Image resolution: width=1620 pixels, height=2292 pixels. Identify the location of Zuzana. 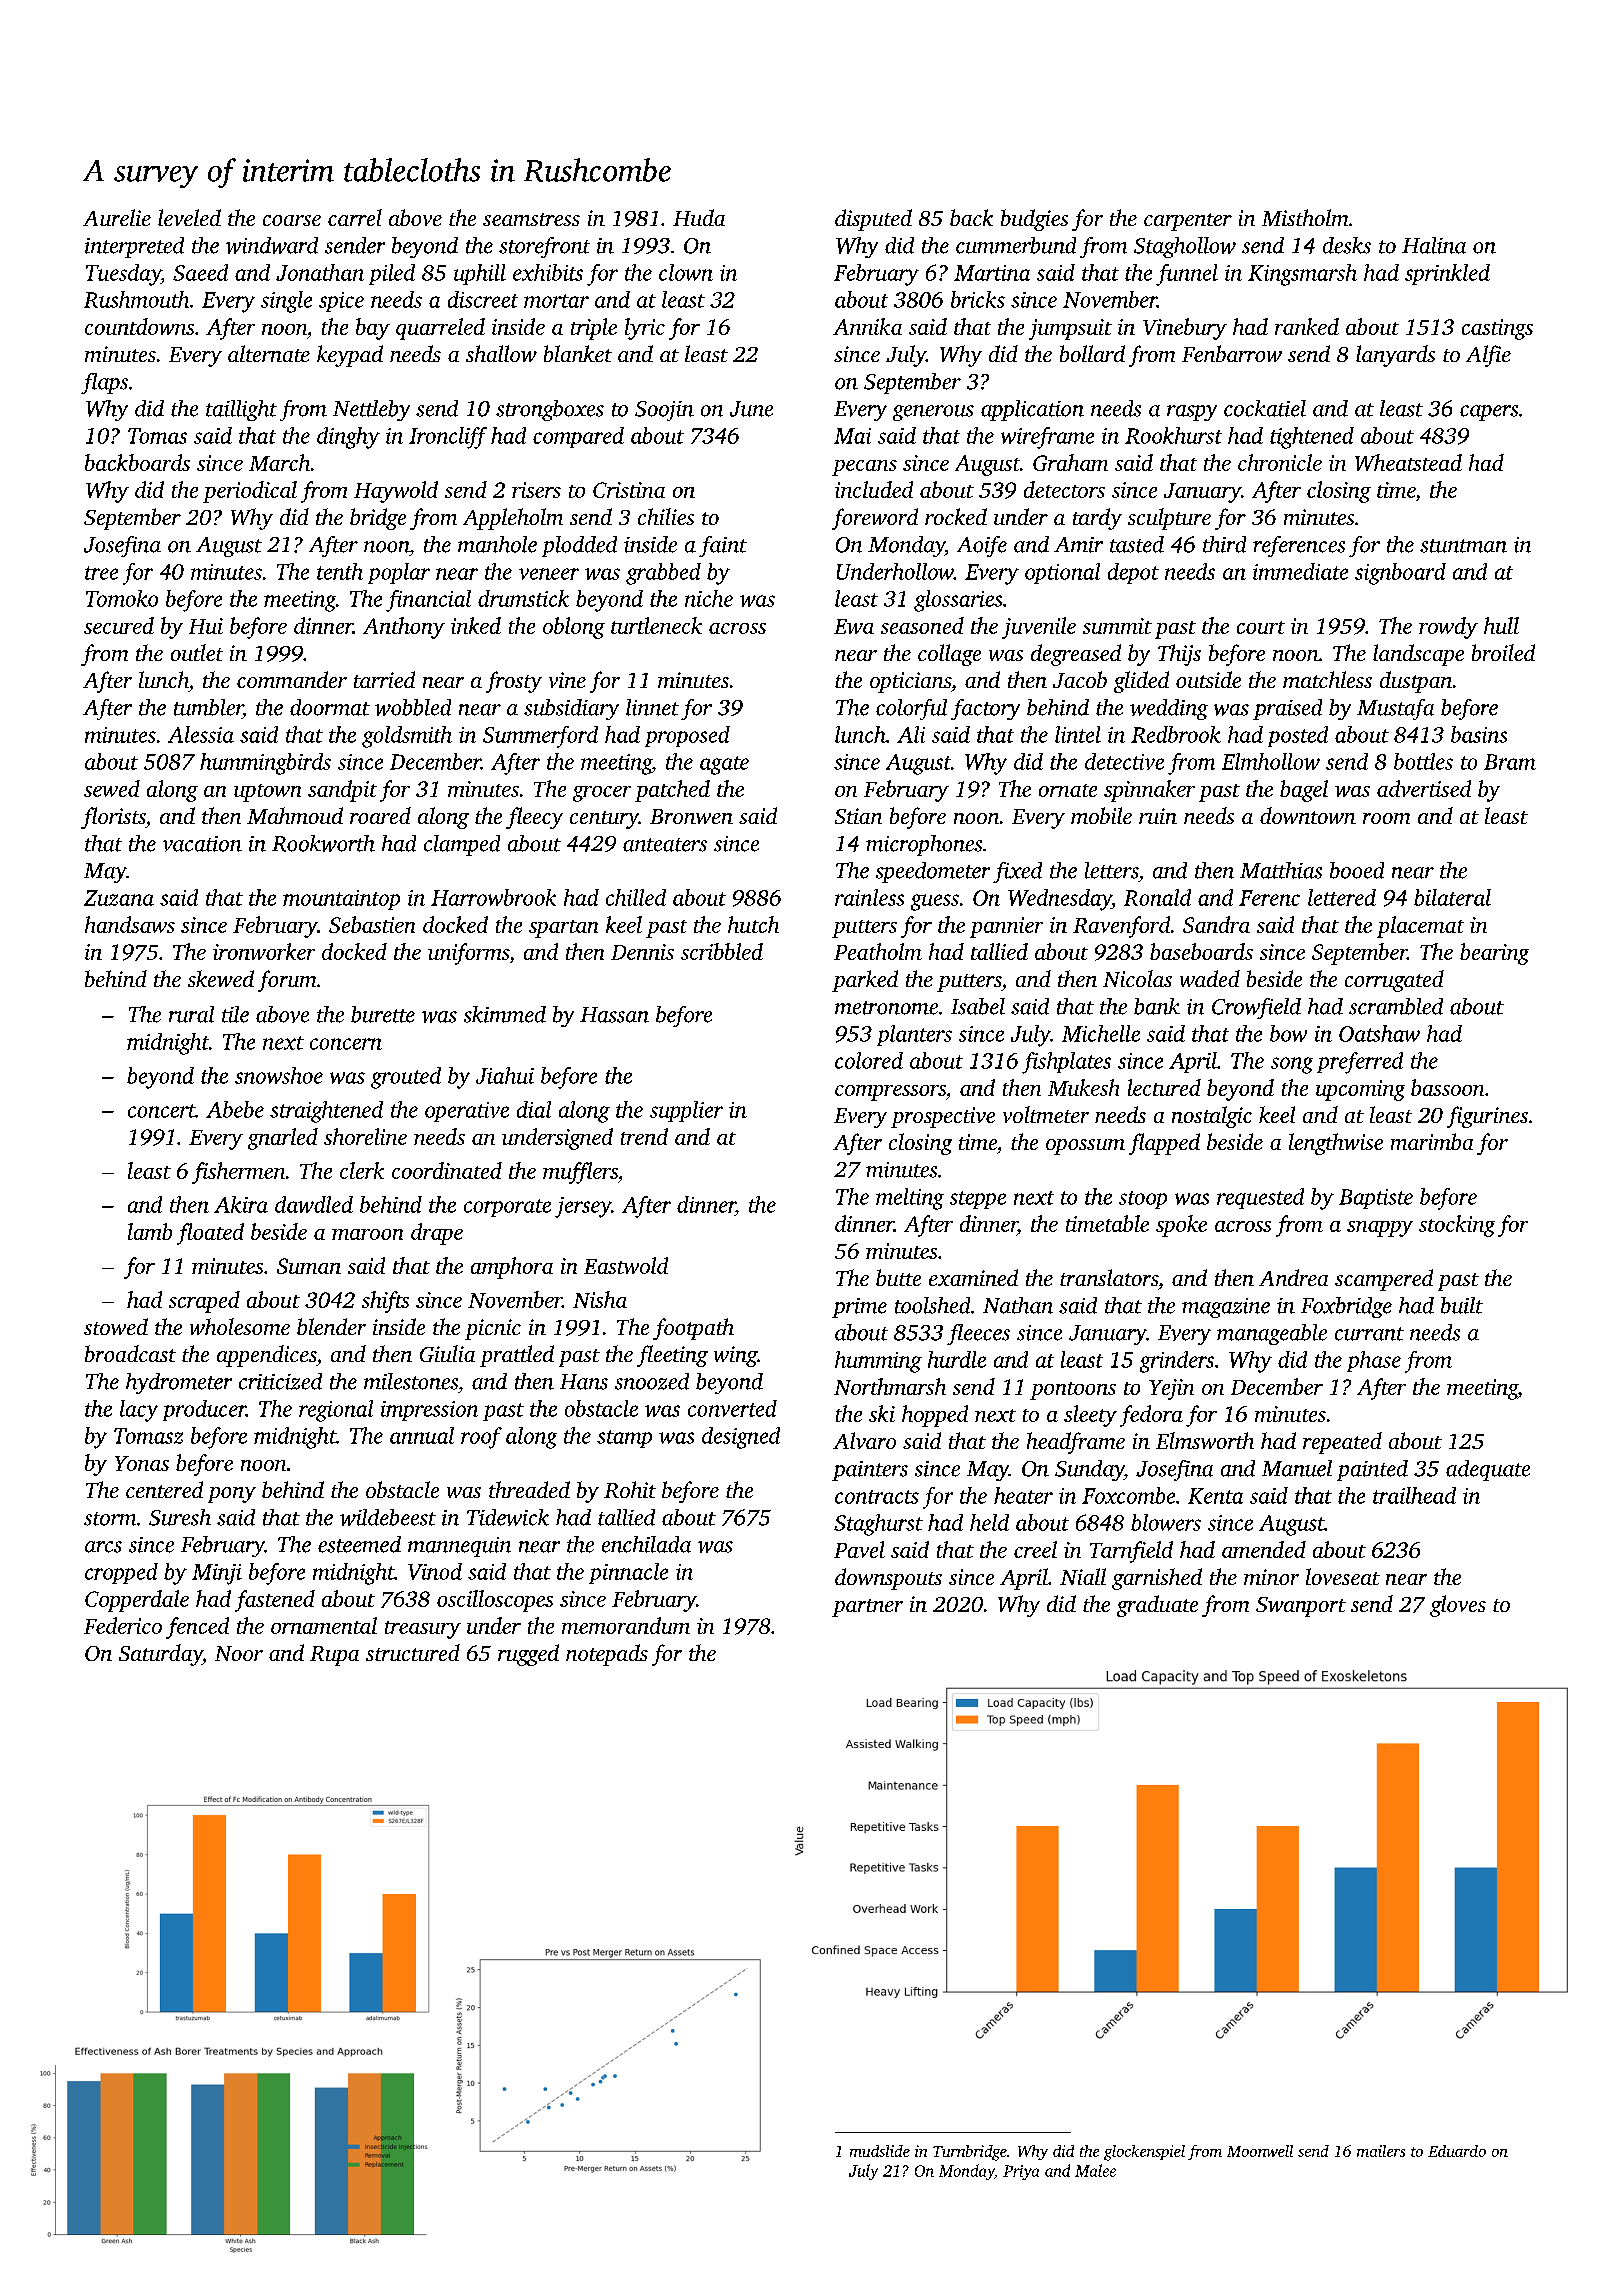
(119, 898).
